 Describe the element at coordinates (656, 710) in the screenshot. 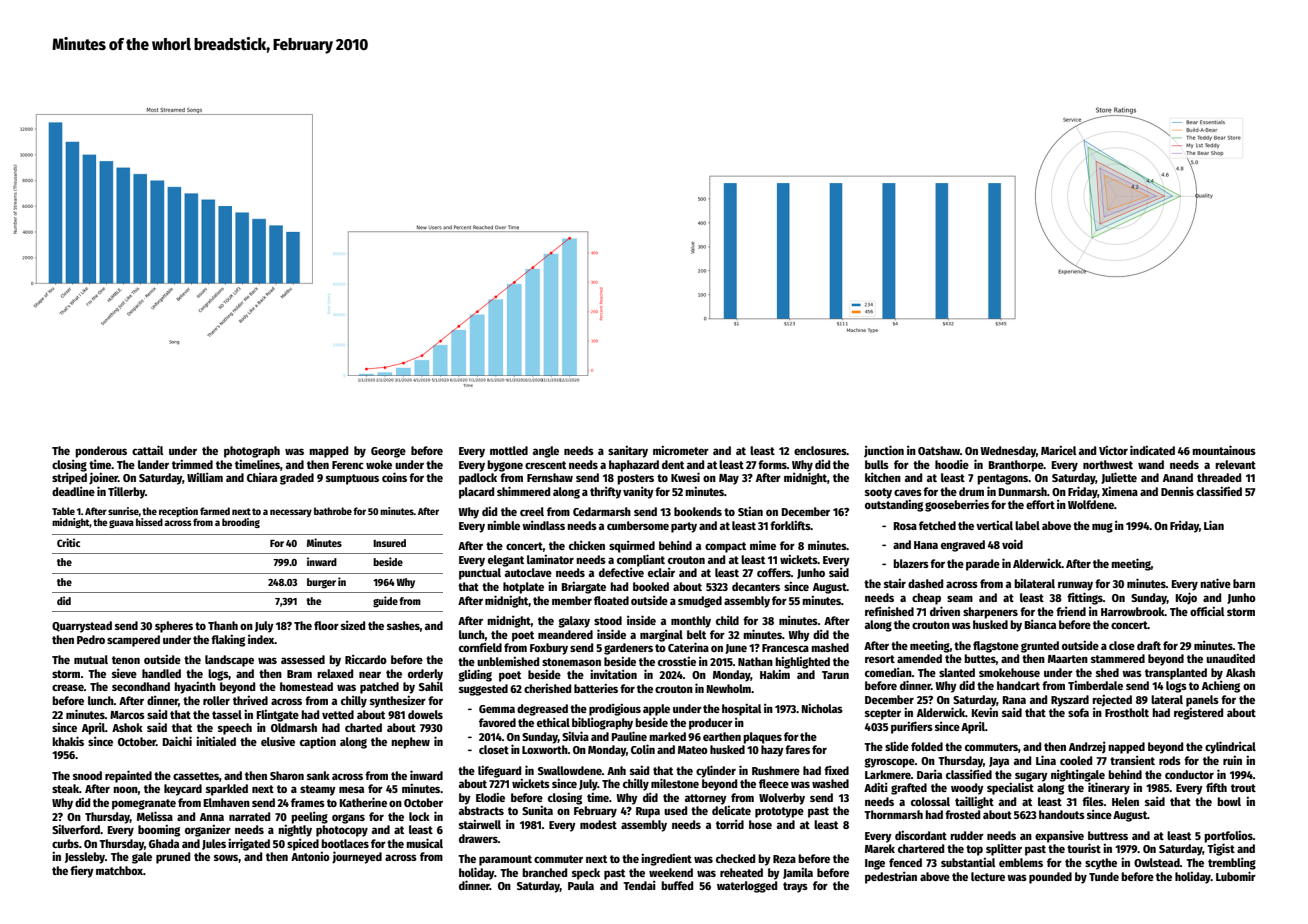

I see `apple` at that location.
